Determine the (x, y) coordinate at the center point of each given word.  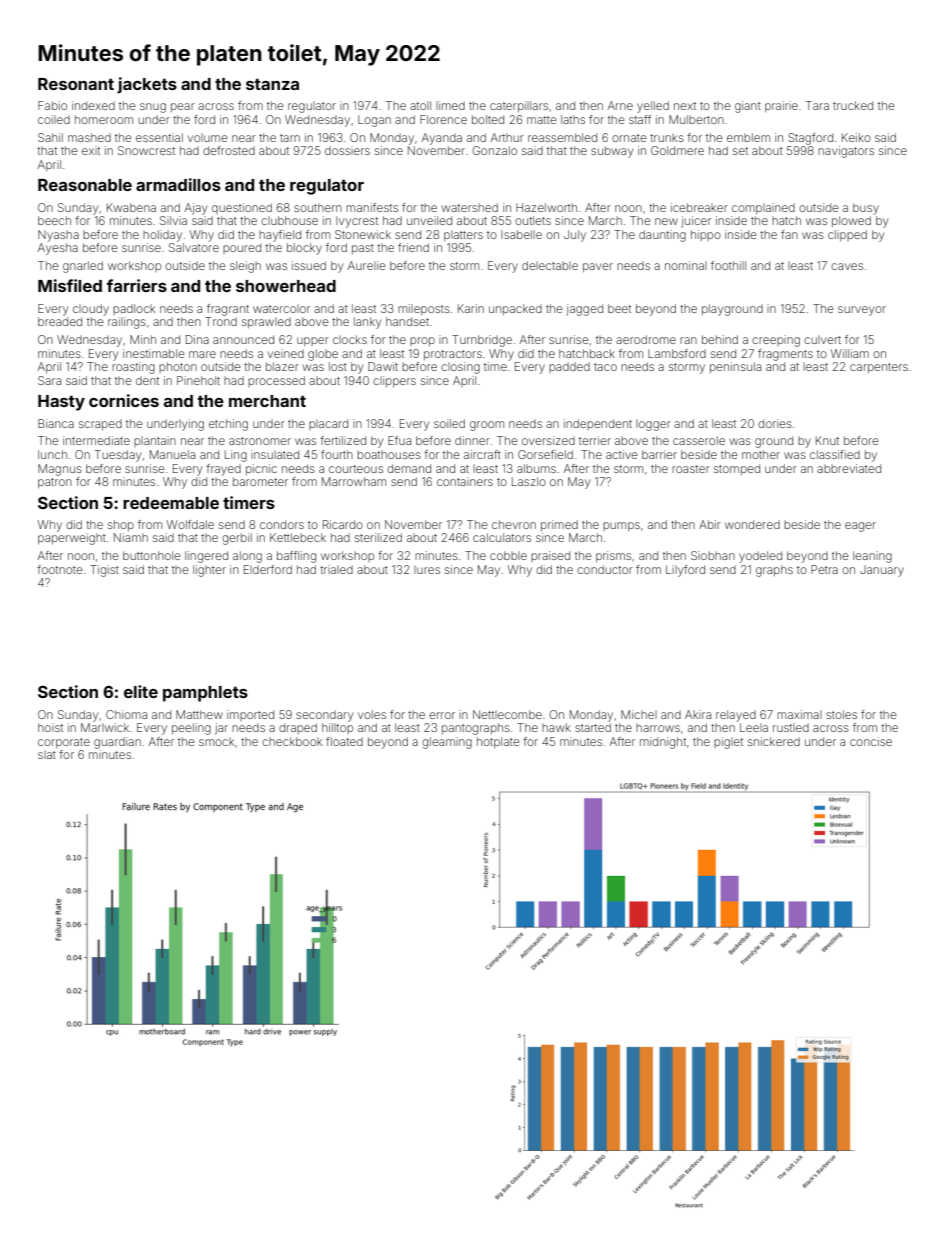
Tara (817, 105)
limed (450, 105)
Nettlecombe (507, 714)
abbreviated (849, 468)
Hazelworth (546, 207)
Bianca (56, 423)
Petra (824, 569)
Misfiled (70, 285)
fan (789, 234)
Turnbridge (482, 341)
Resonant (76, 84)
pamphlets (205, 694)
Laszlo (529, 481)
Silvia (173, 220)
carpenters (879, 368)
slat (47, 755)
